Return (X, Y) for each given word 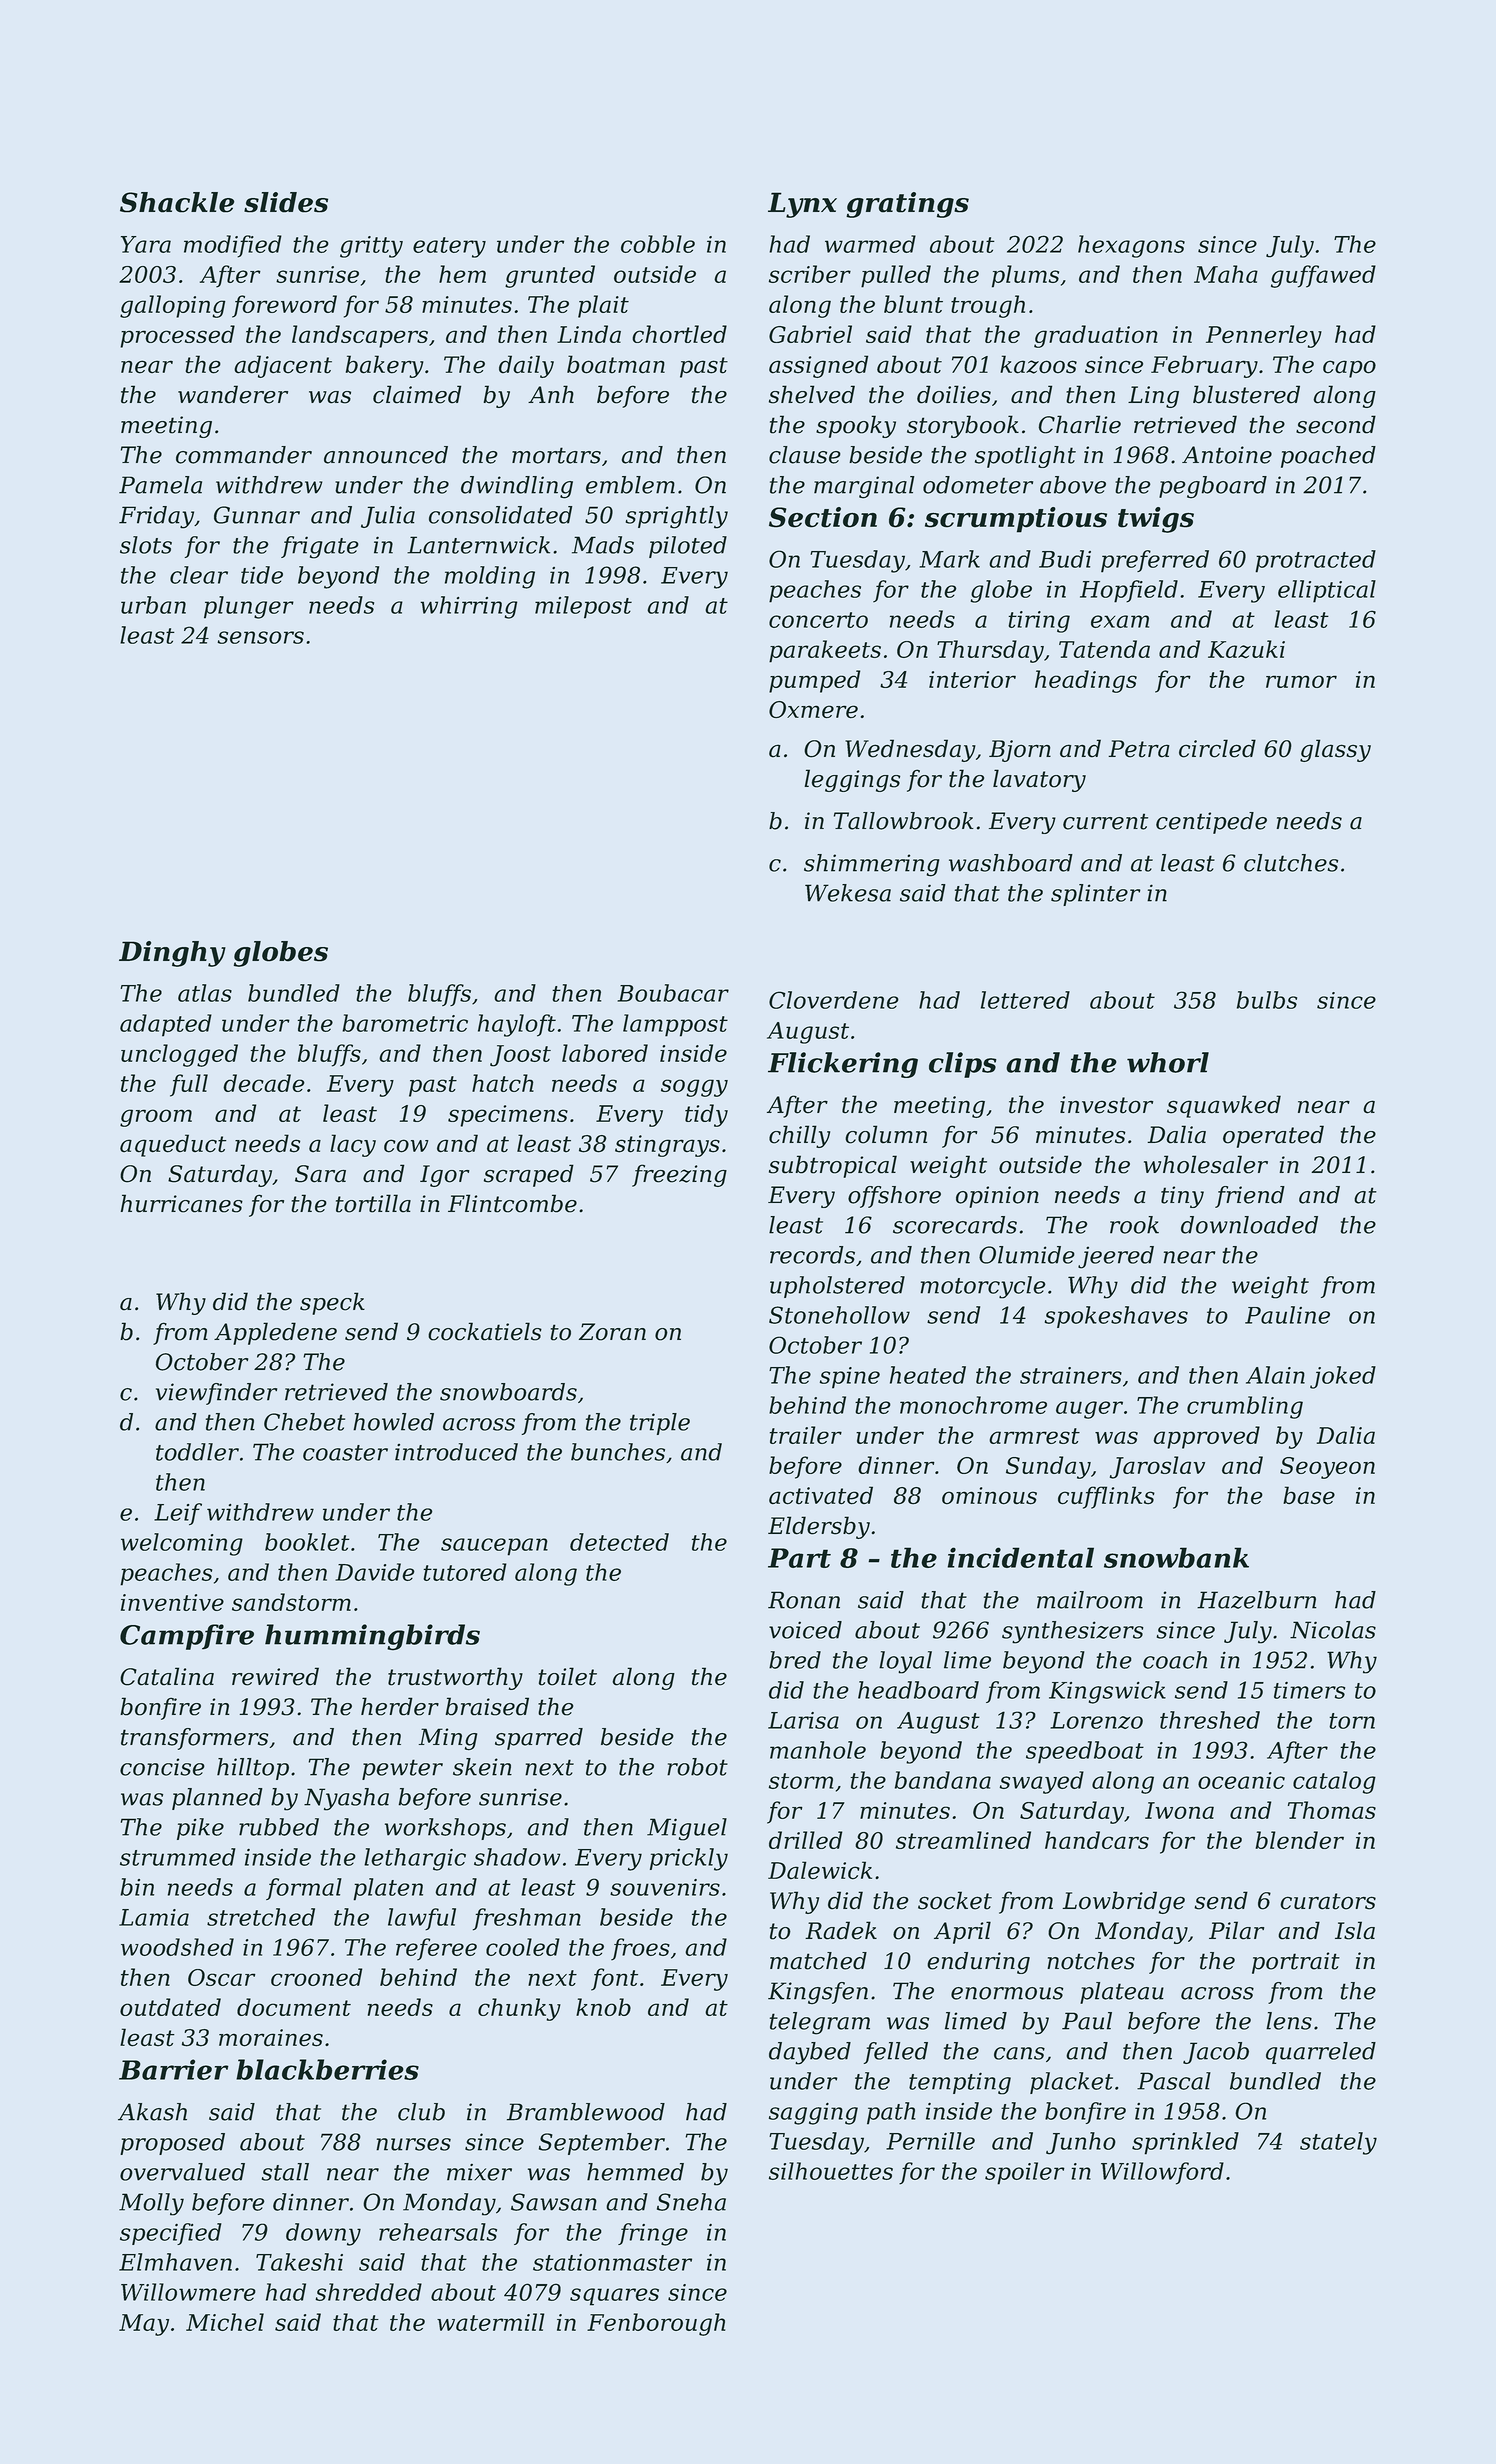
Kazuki (1246, 649)
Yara (146, 244)
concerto (818, 620)
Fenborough (656, 2324)
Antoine (1227, 455)
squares (614, 2297)
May (144, 2325)
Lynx (802, 205)
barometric (405, 1023)
